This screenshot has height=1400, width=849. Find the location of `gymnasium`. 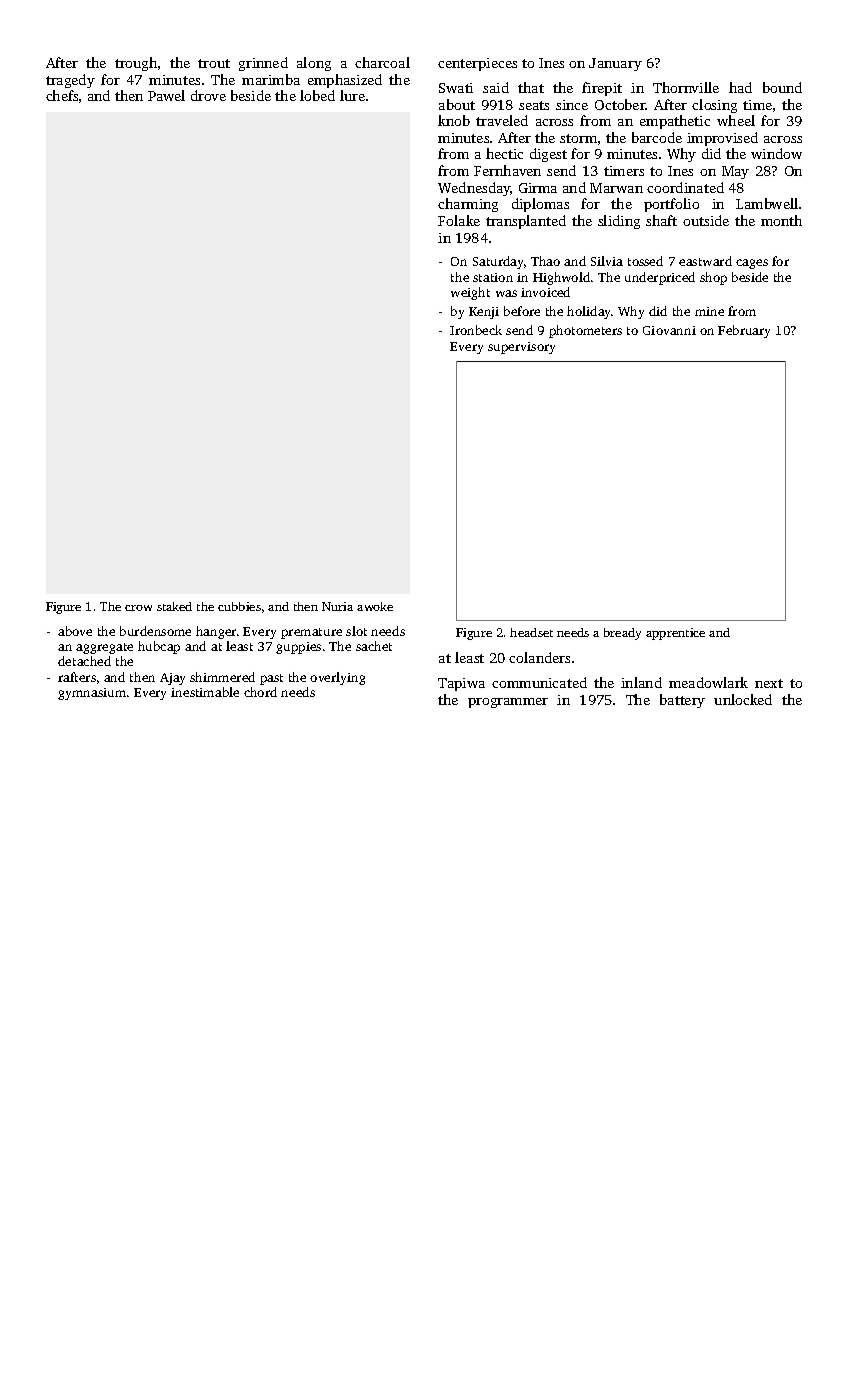

gymnasium is located at coordinates (92, 694).
